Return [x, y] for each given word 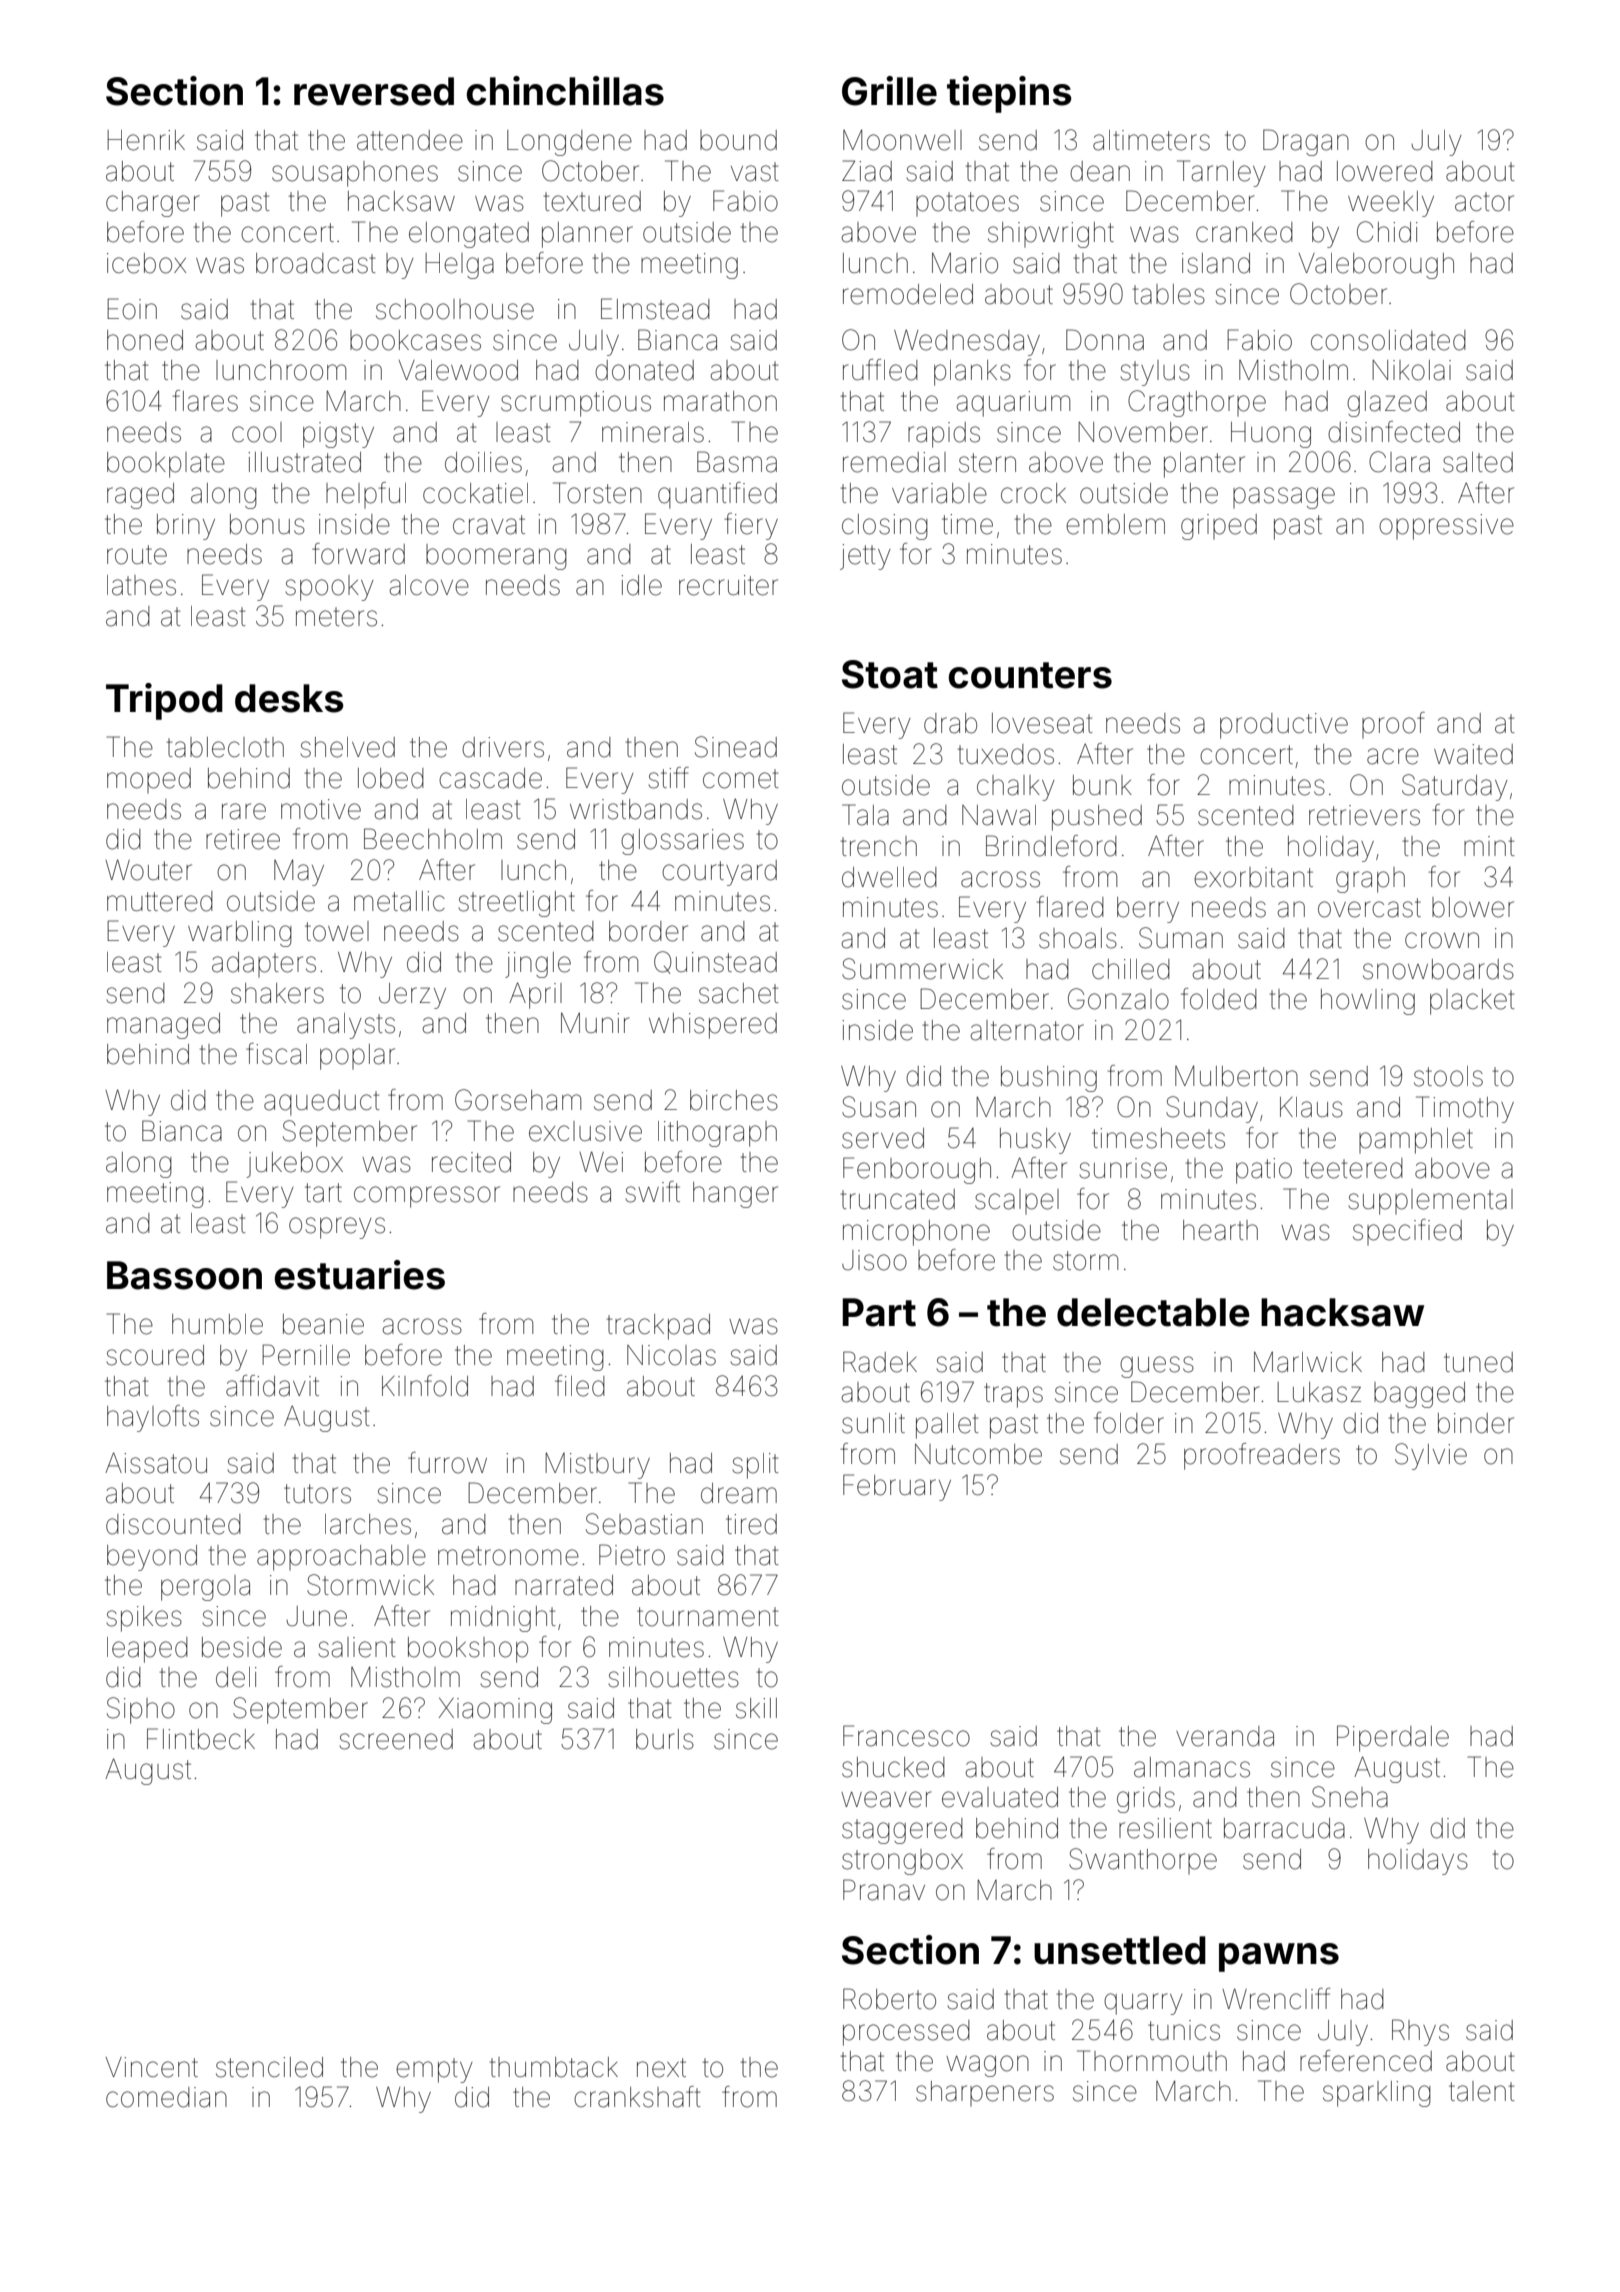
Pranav [884, 1890]
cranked [1244, 232]
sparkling [1377, 2094]
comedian [166, 2097]
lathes [141, 585]
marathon [720, 401]
